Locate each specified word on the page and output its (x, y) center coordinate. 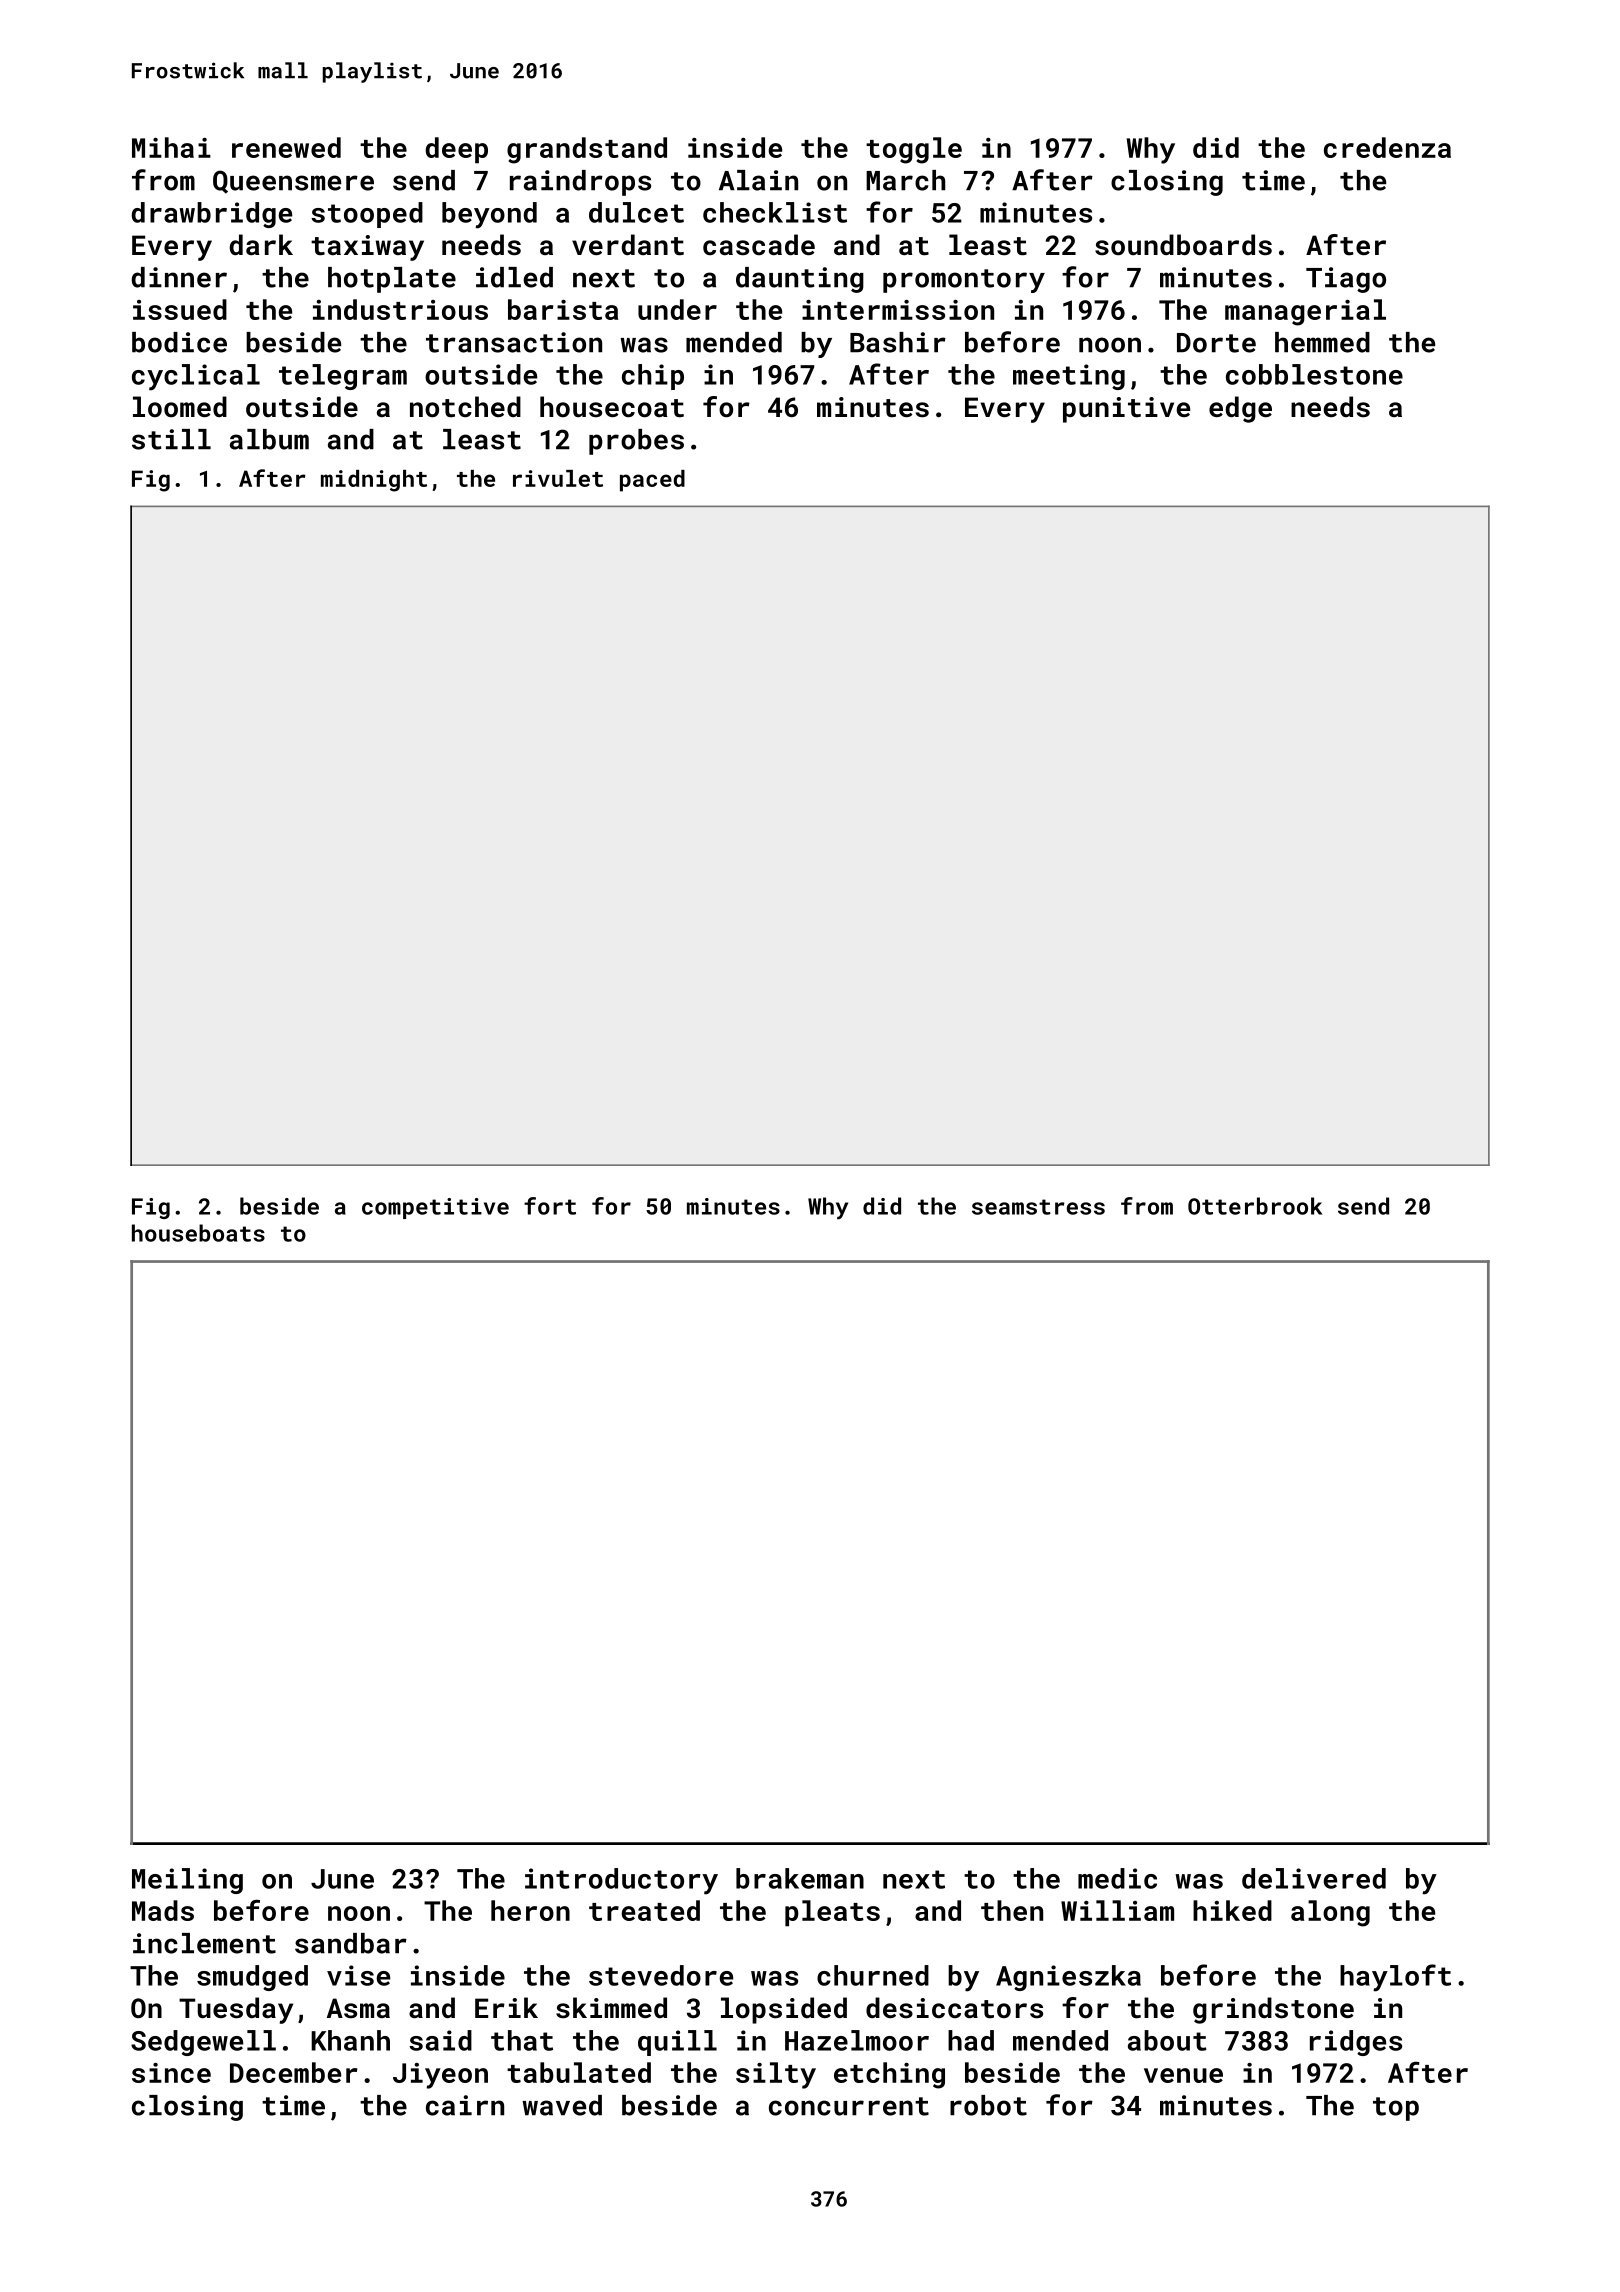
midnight (374, 481)
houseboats (198, 1233)
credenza (1387, 147)
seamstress (1038, 1207)
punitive (1126, 410)
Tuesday (236, 2010)
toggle (914, 150)
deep (456, 150)
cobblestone (1314, 374)
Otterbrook (1255, 1206)
